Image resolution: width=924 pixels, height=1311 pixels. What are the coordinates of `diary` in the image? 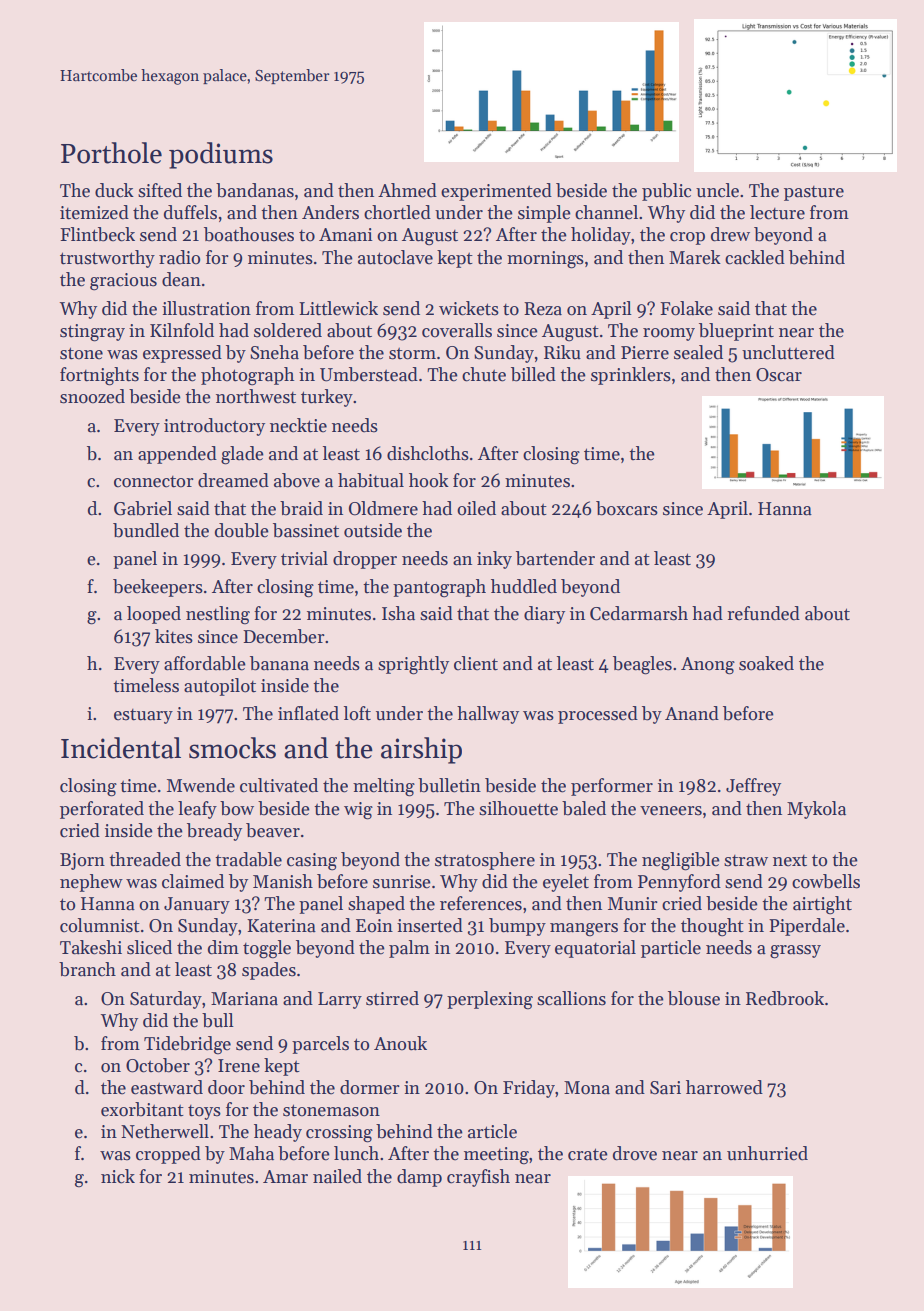 It's located at (544, 615).
